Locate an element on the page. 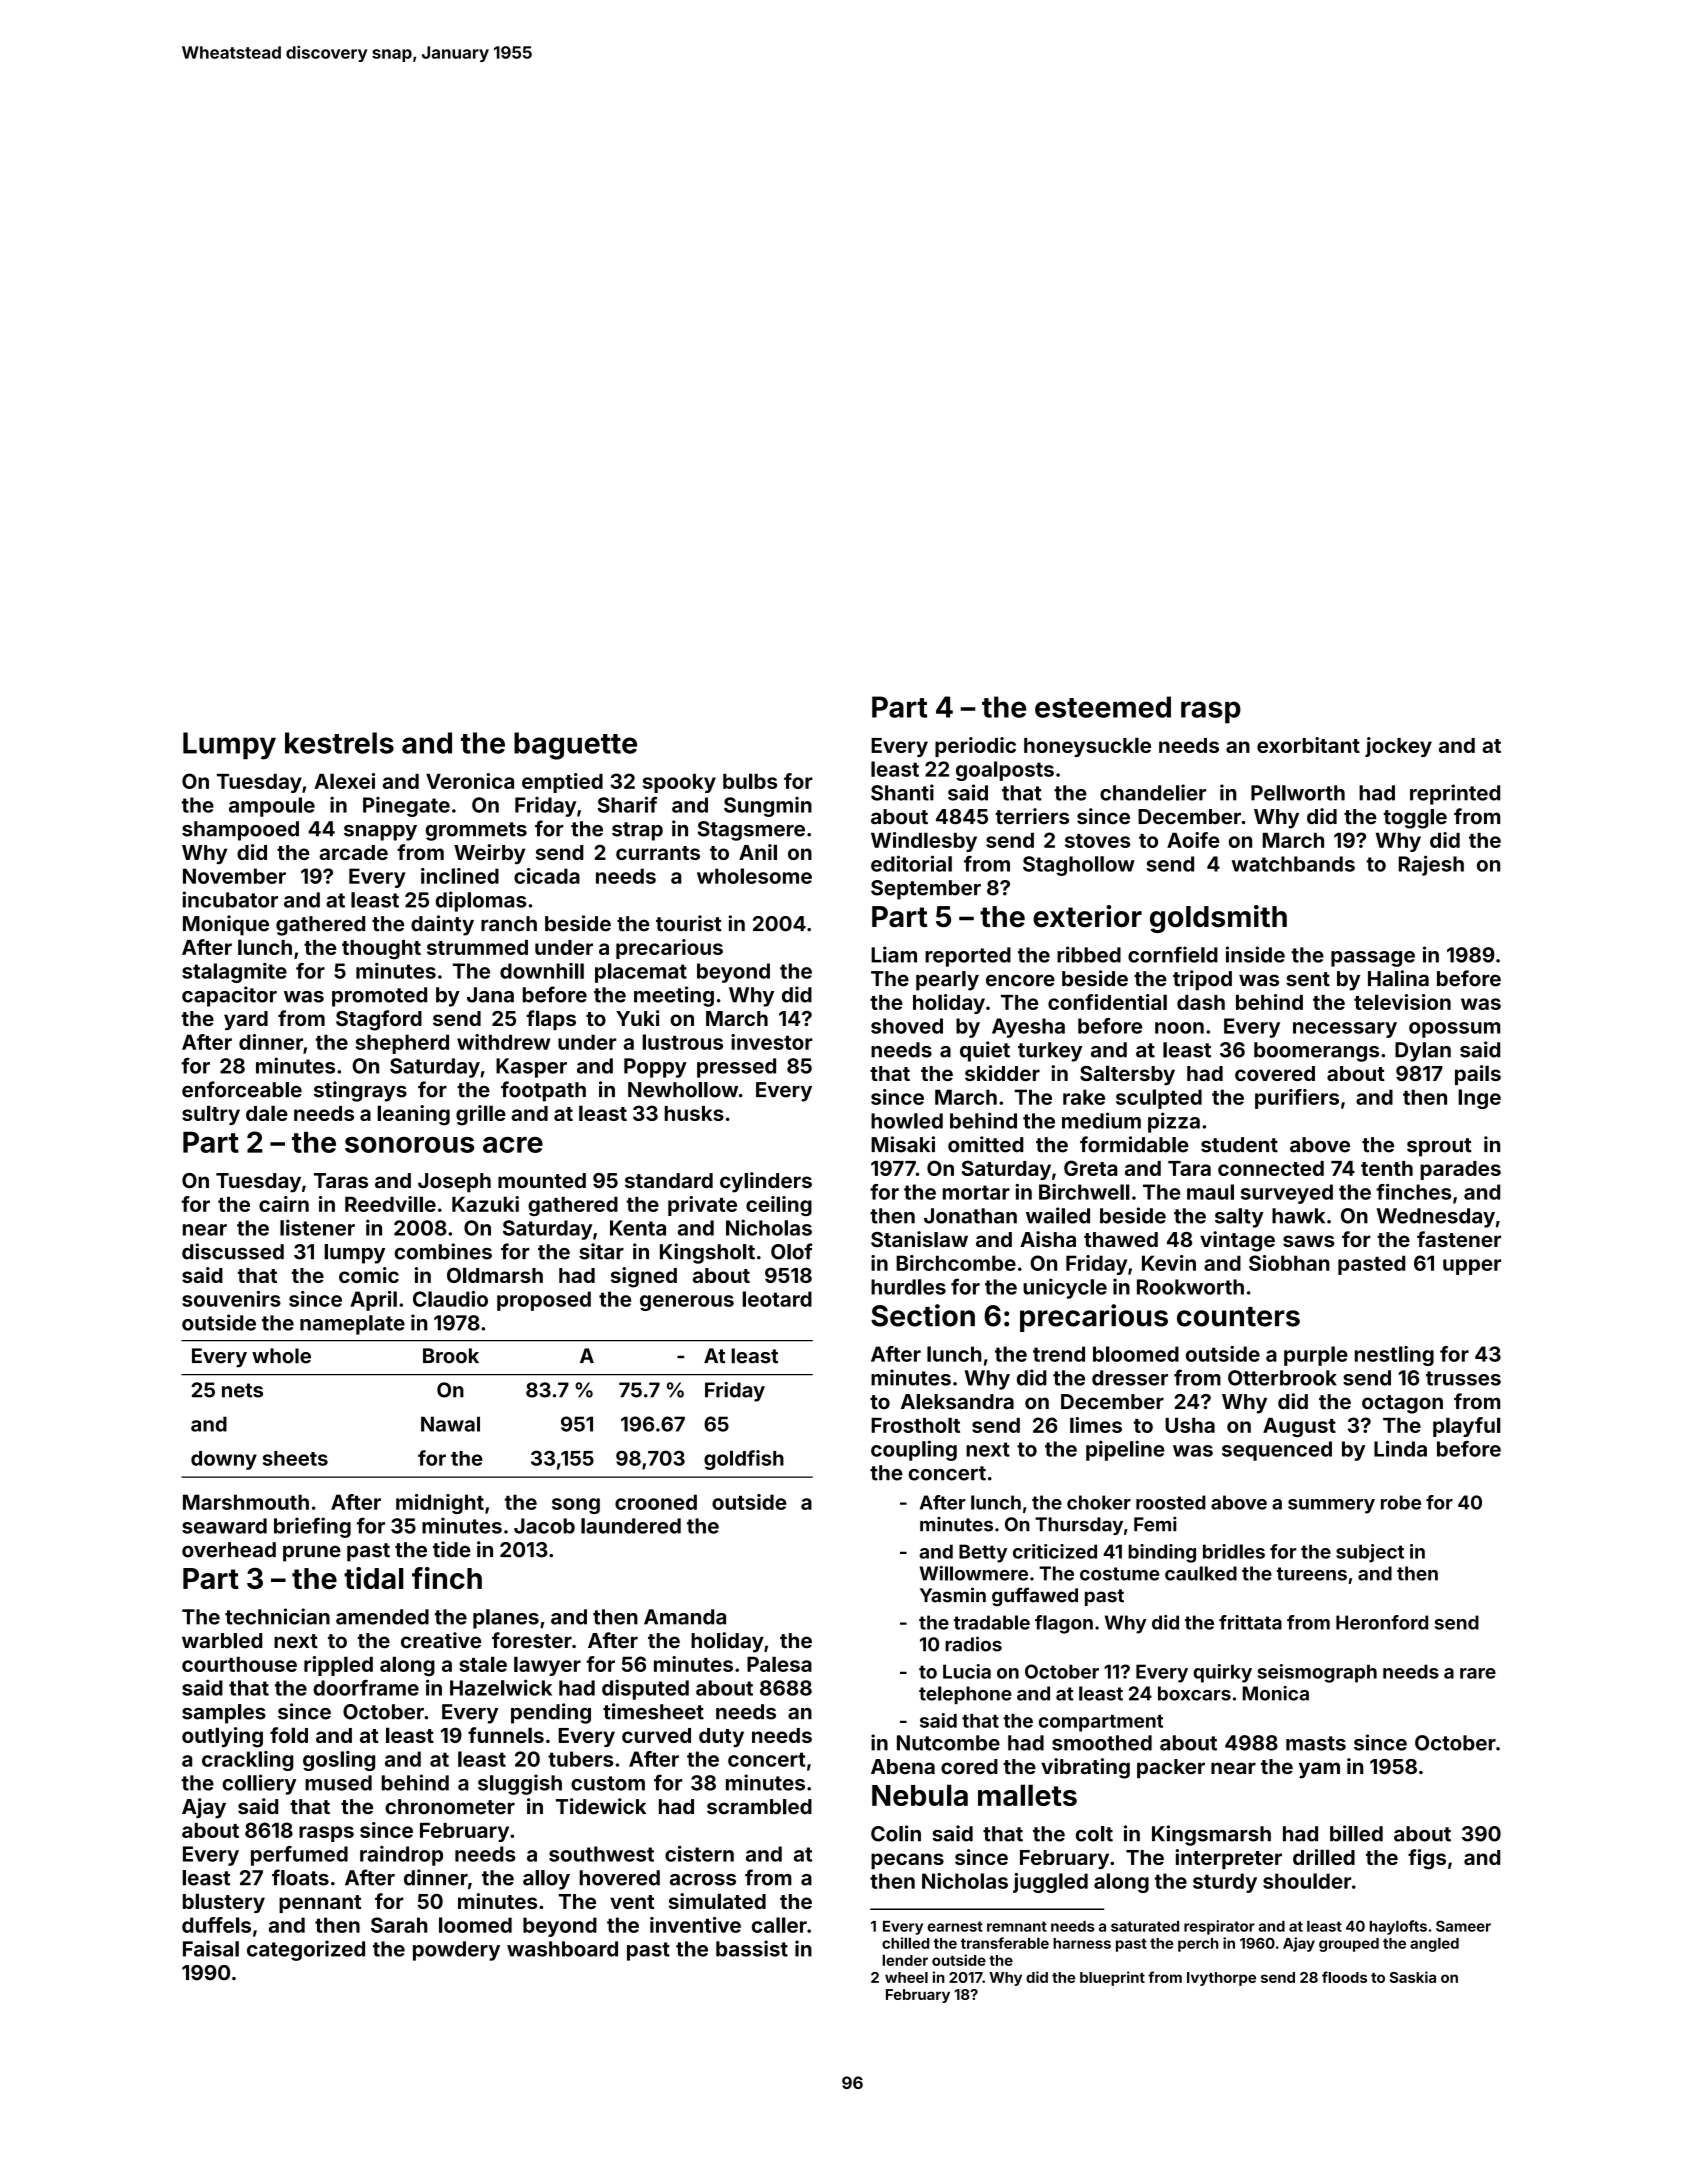  bassist is located at coordinates (752, 1948).
